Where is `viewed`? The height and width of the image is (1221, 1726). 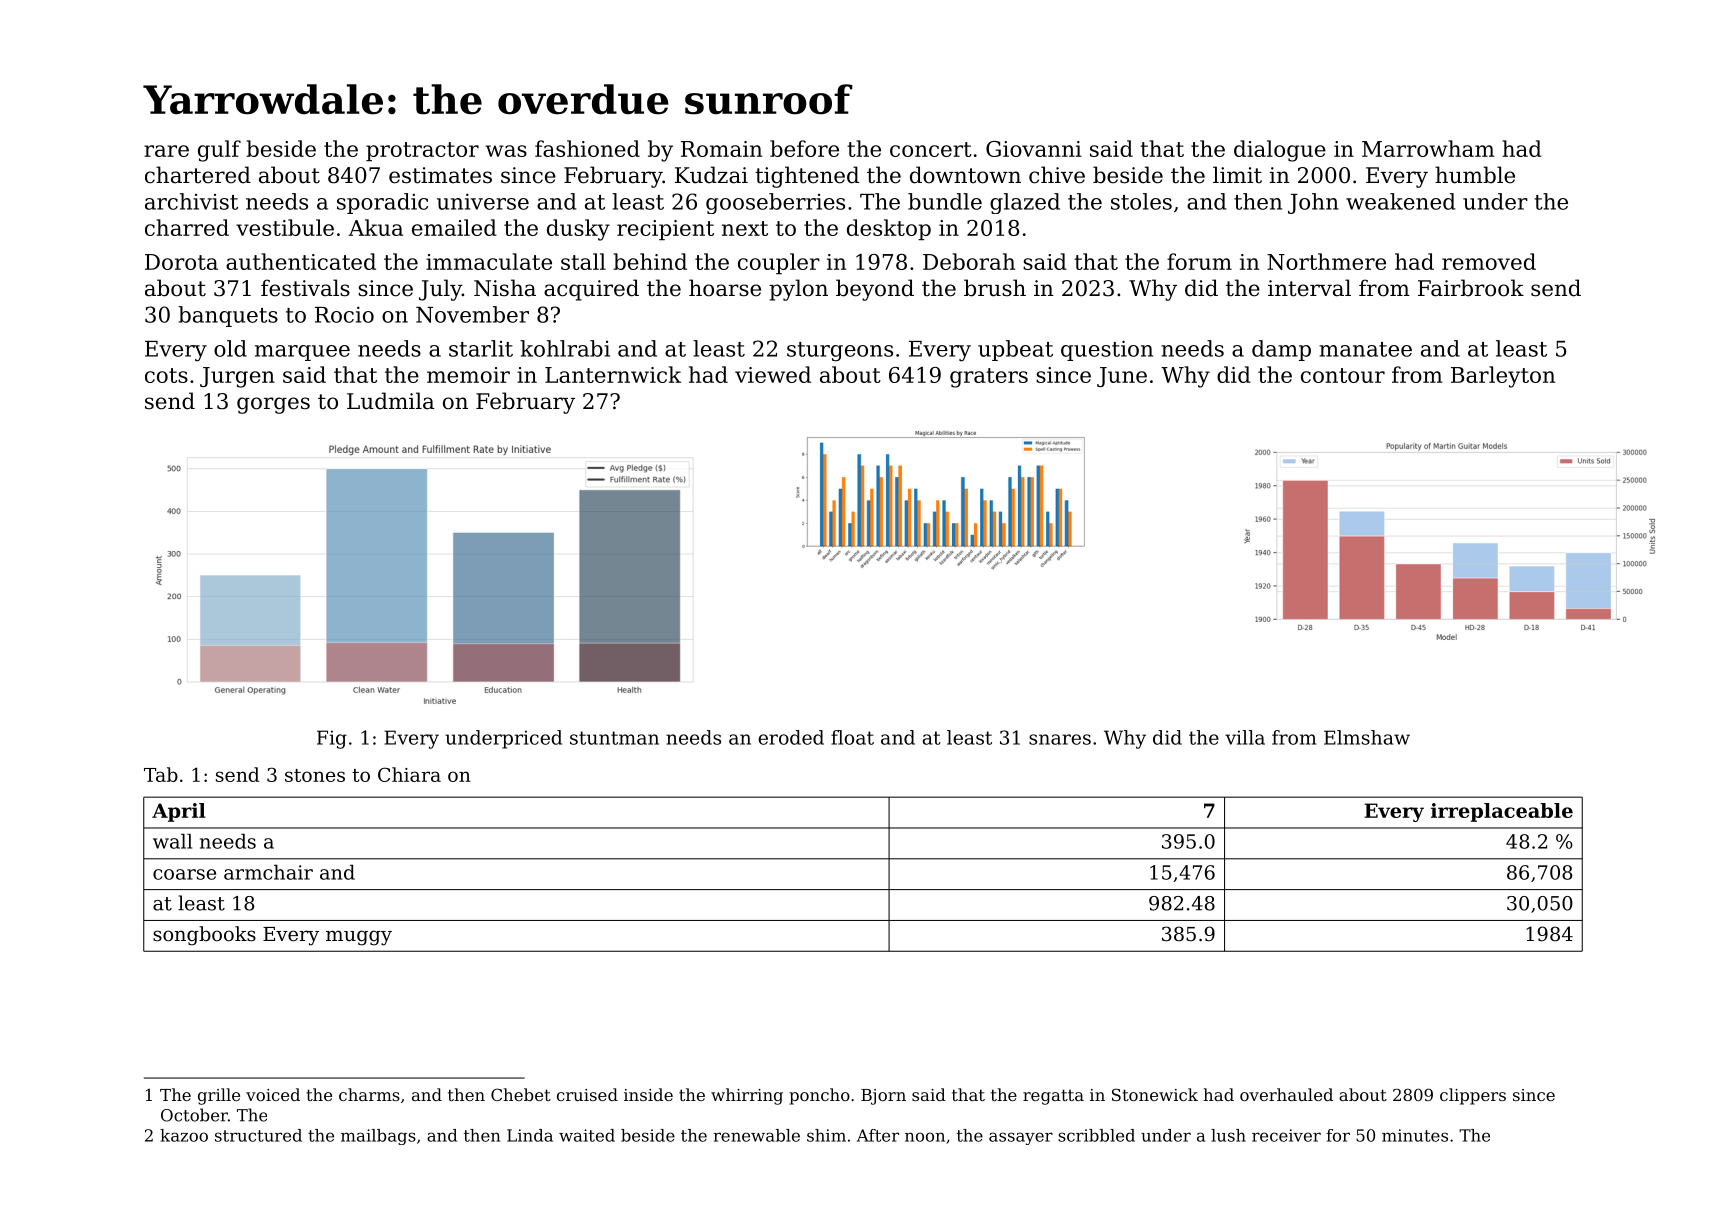 viewed is located at coordinates (773, 374).
